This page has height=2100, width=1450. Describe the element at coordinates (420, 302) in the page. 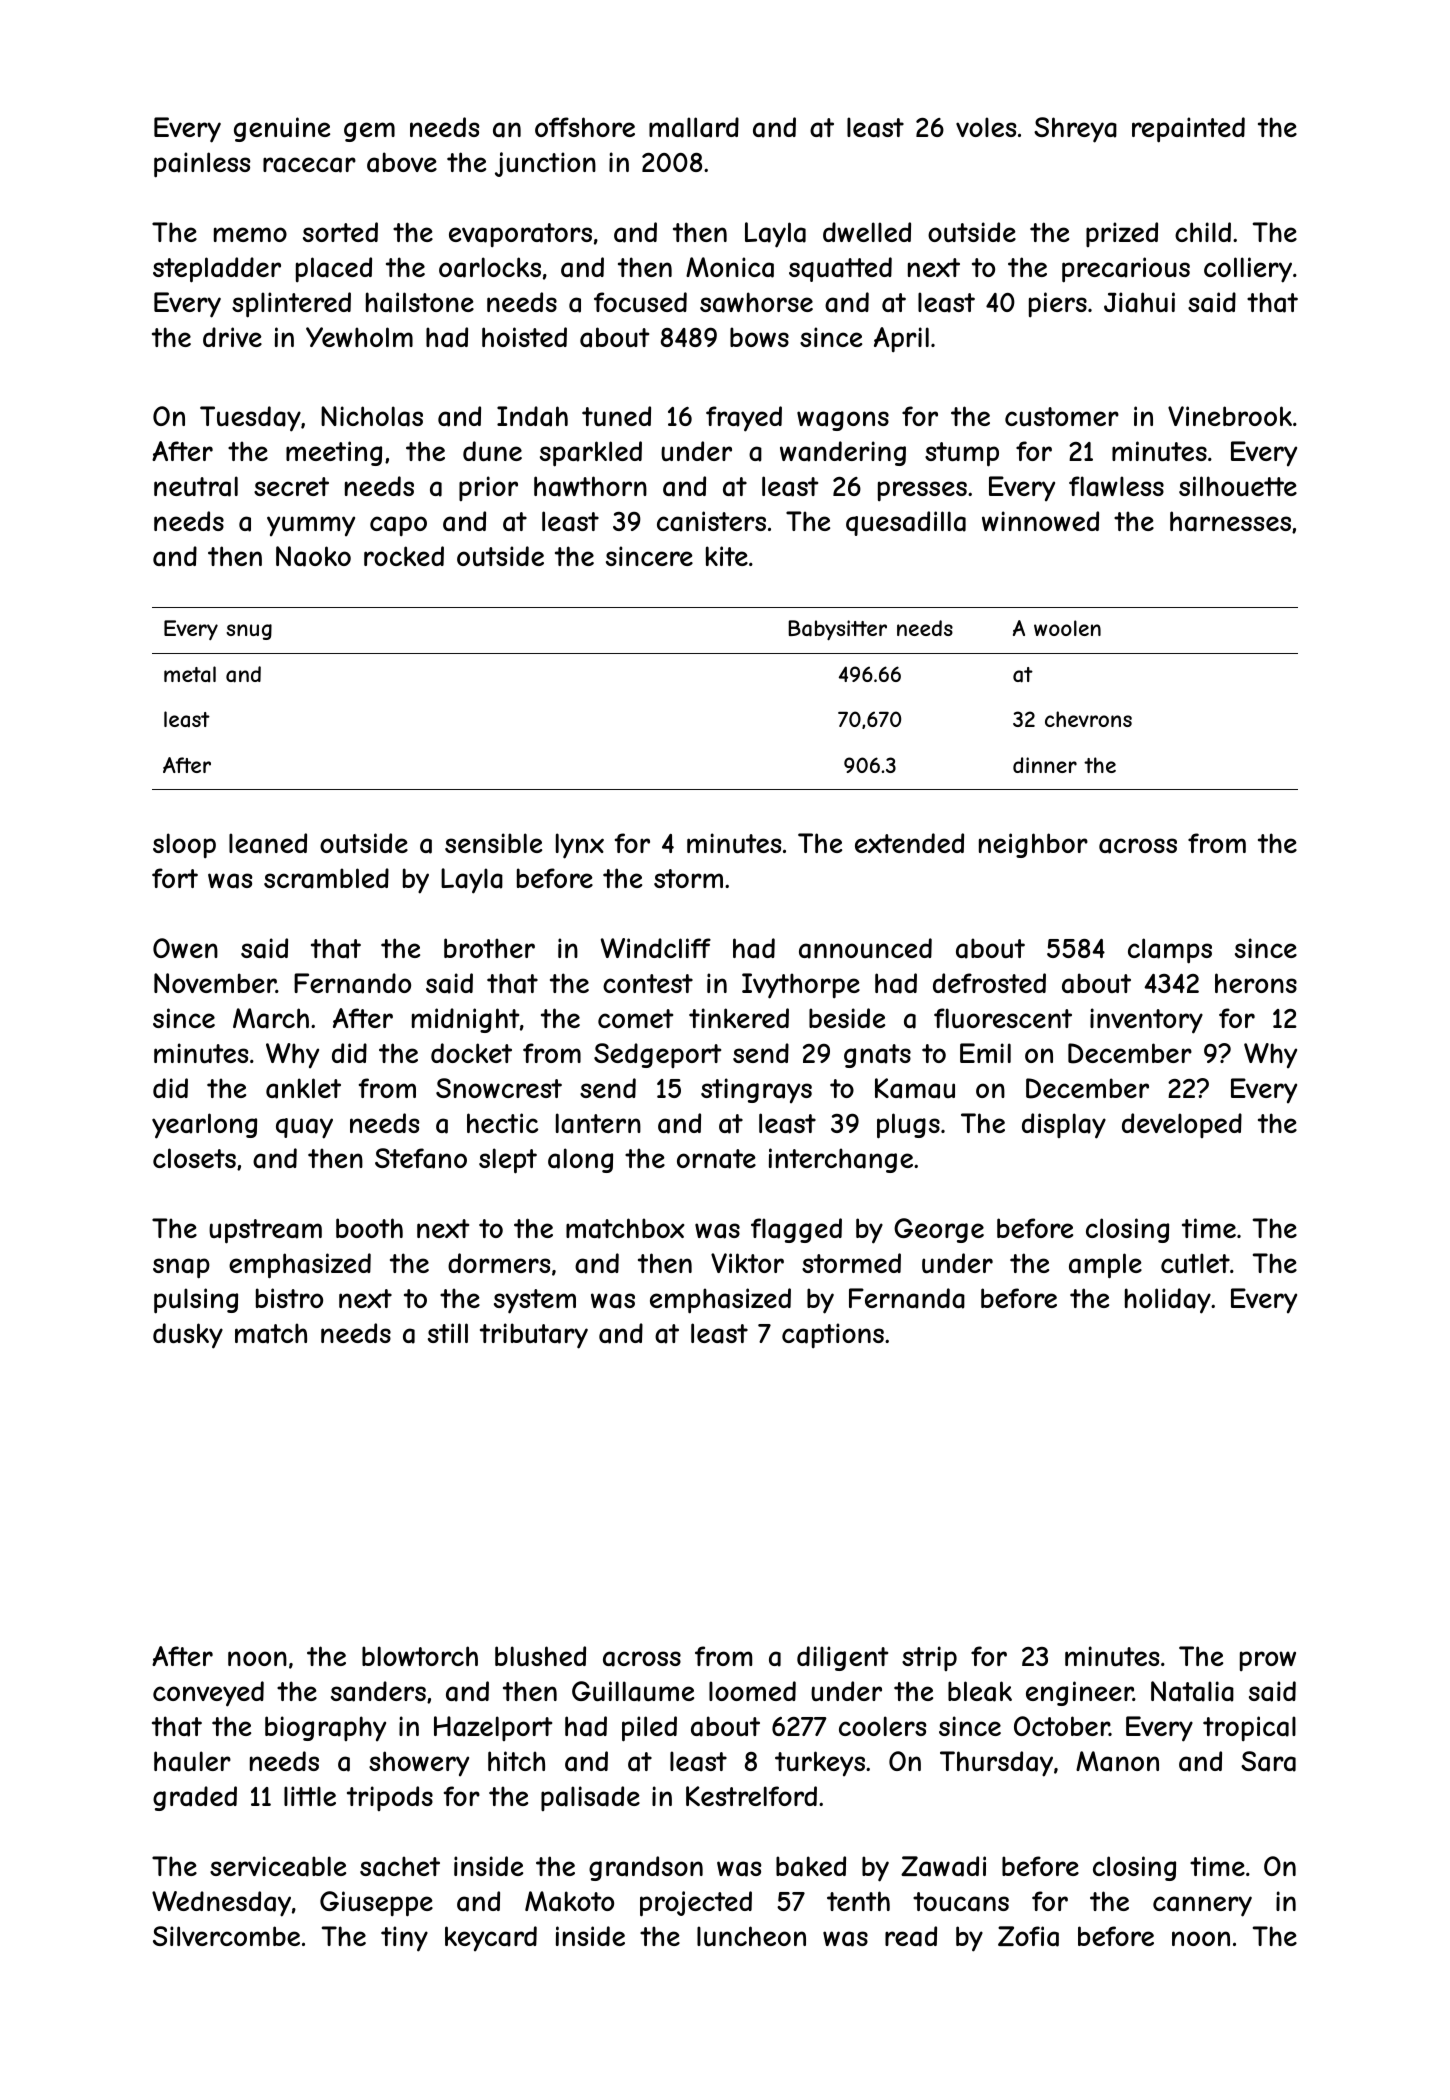

I see `hailstone` at that location.
